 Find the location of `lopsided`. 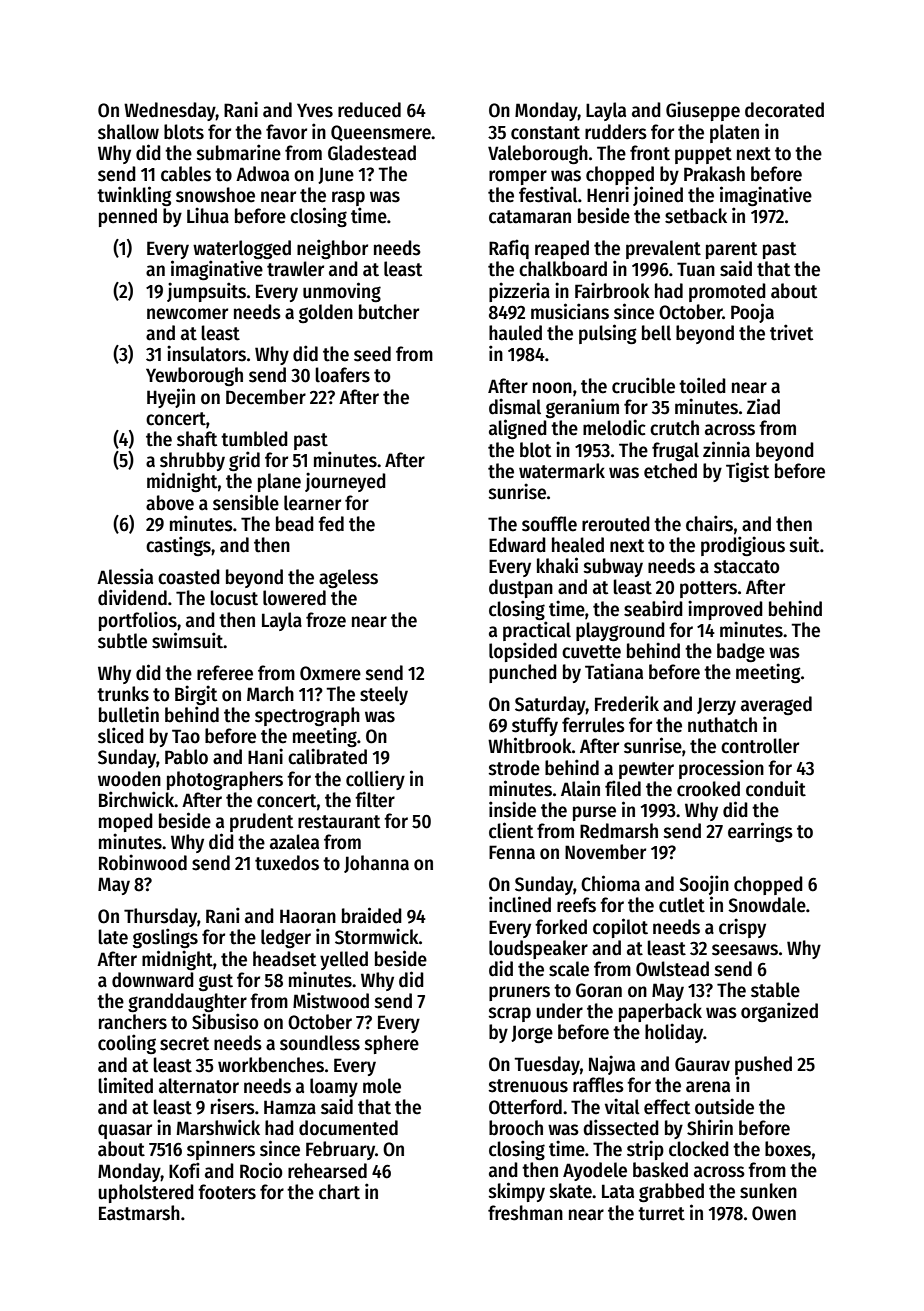

lopsided is located at coordinates (523, 652).
